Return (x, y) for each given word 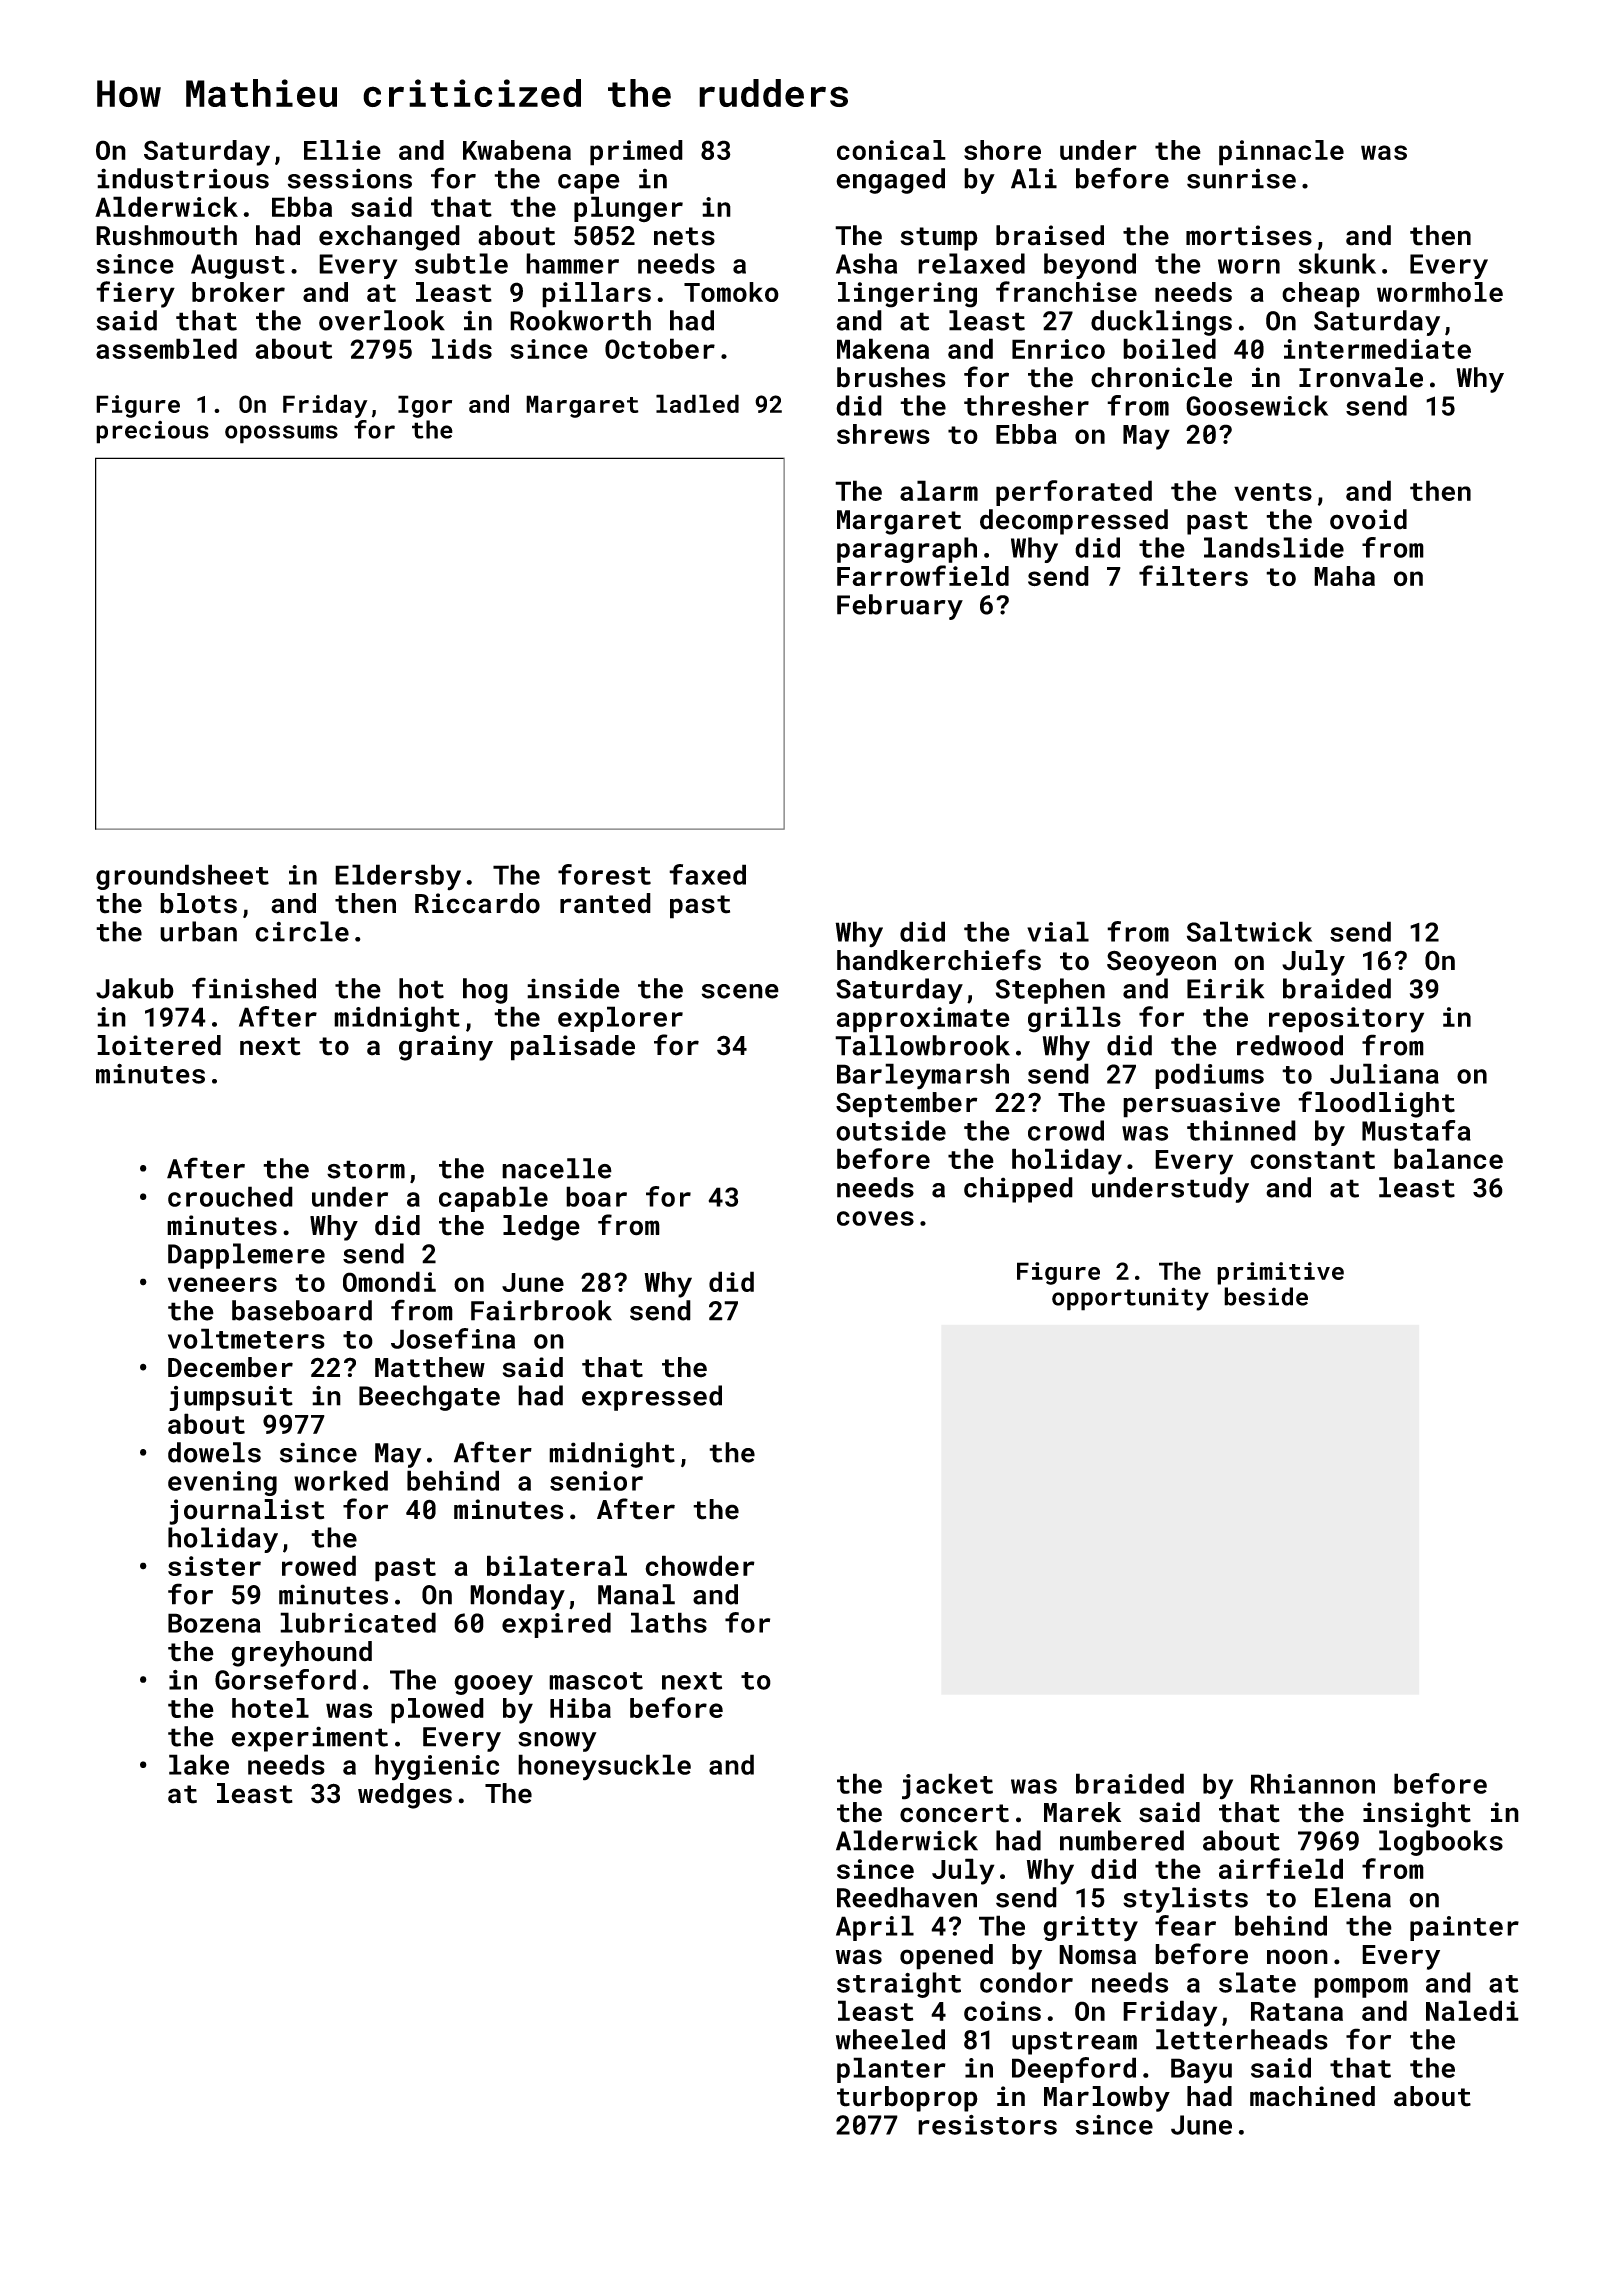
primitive (1280, 1273)
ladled (697, 403)
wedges (405, 1796)
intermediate (1377, 348)
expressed (652, 1398)
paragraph (907, 550)
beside (1266, 1296)
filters (1193, 576)
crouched (230, 1196)
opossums (281, 434)
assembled (166, 348)
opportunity (1130, 1299)
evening (222, 1483)
